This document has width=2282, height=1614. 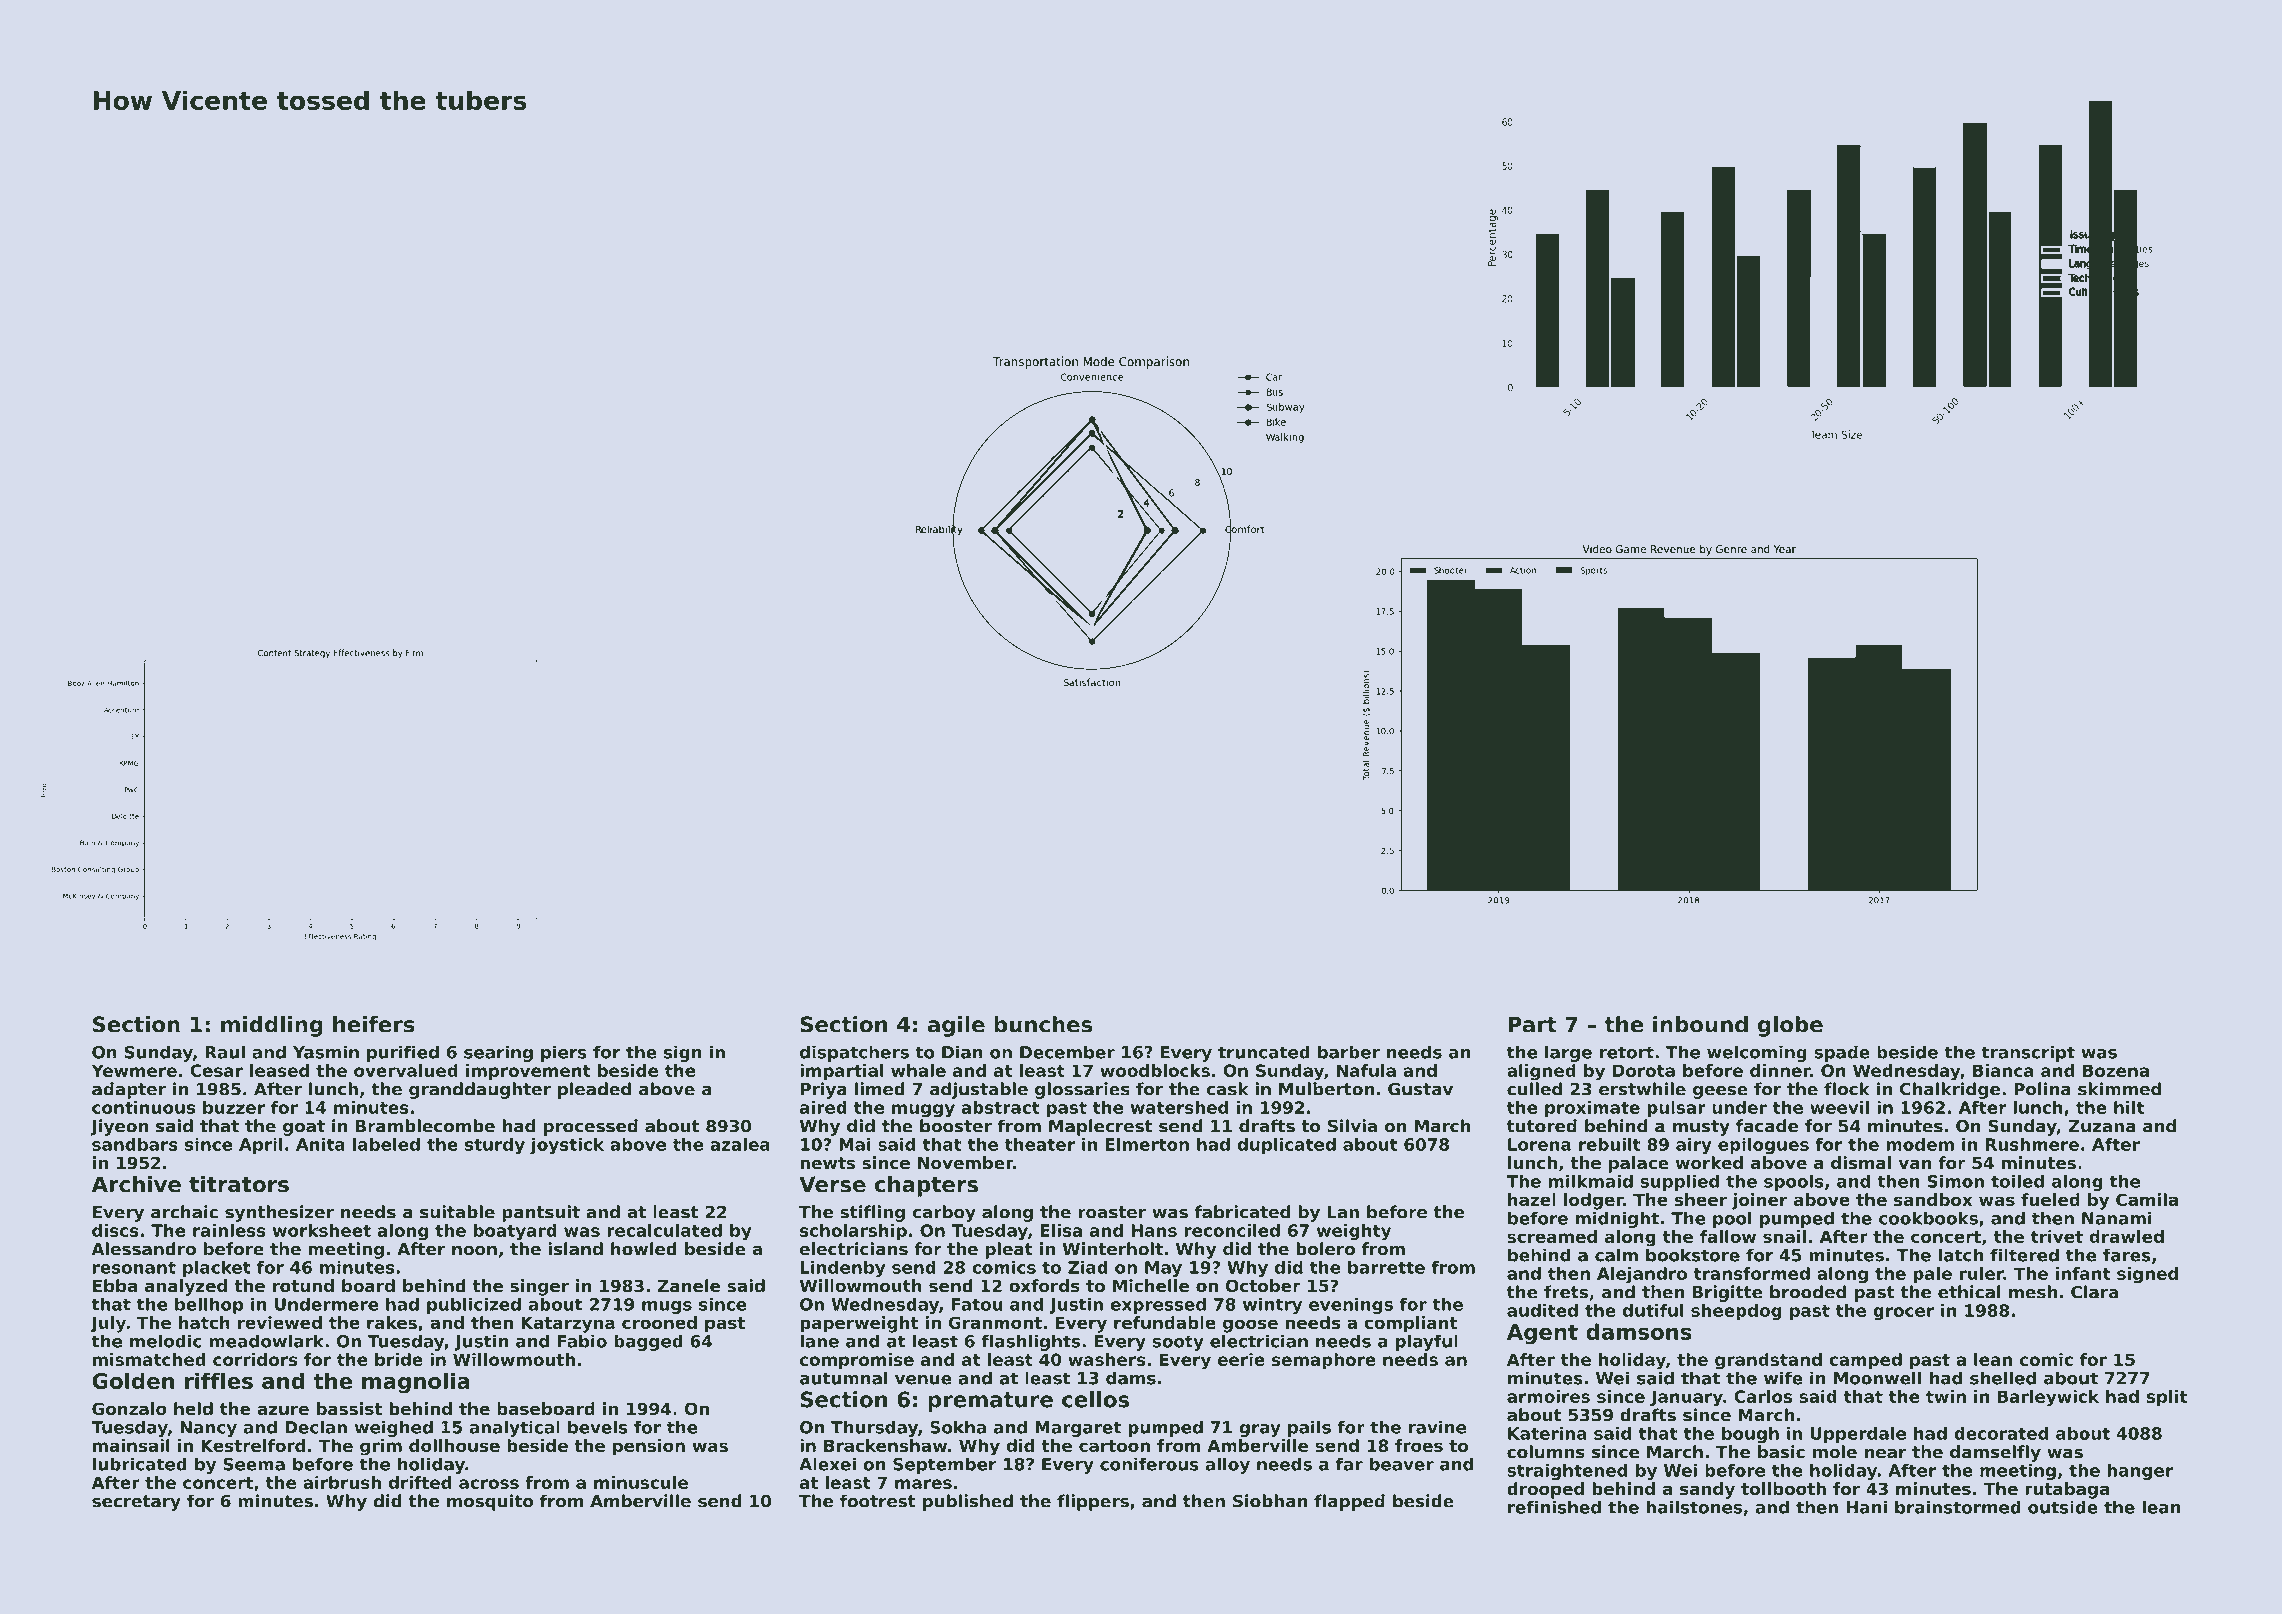 I want to click on paperweight, so click(x=859, y=1324).
